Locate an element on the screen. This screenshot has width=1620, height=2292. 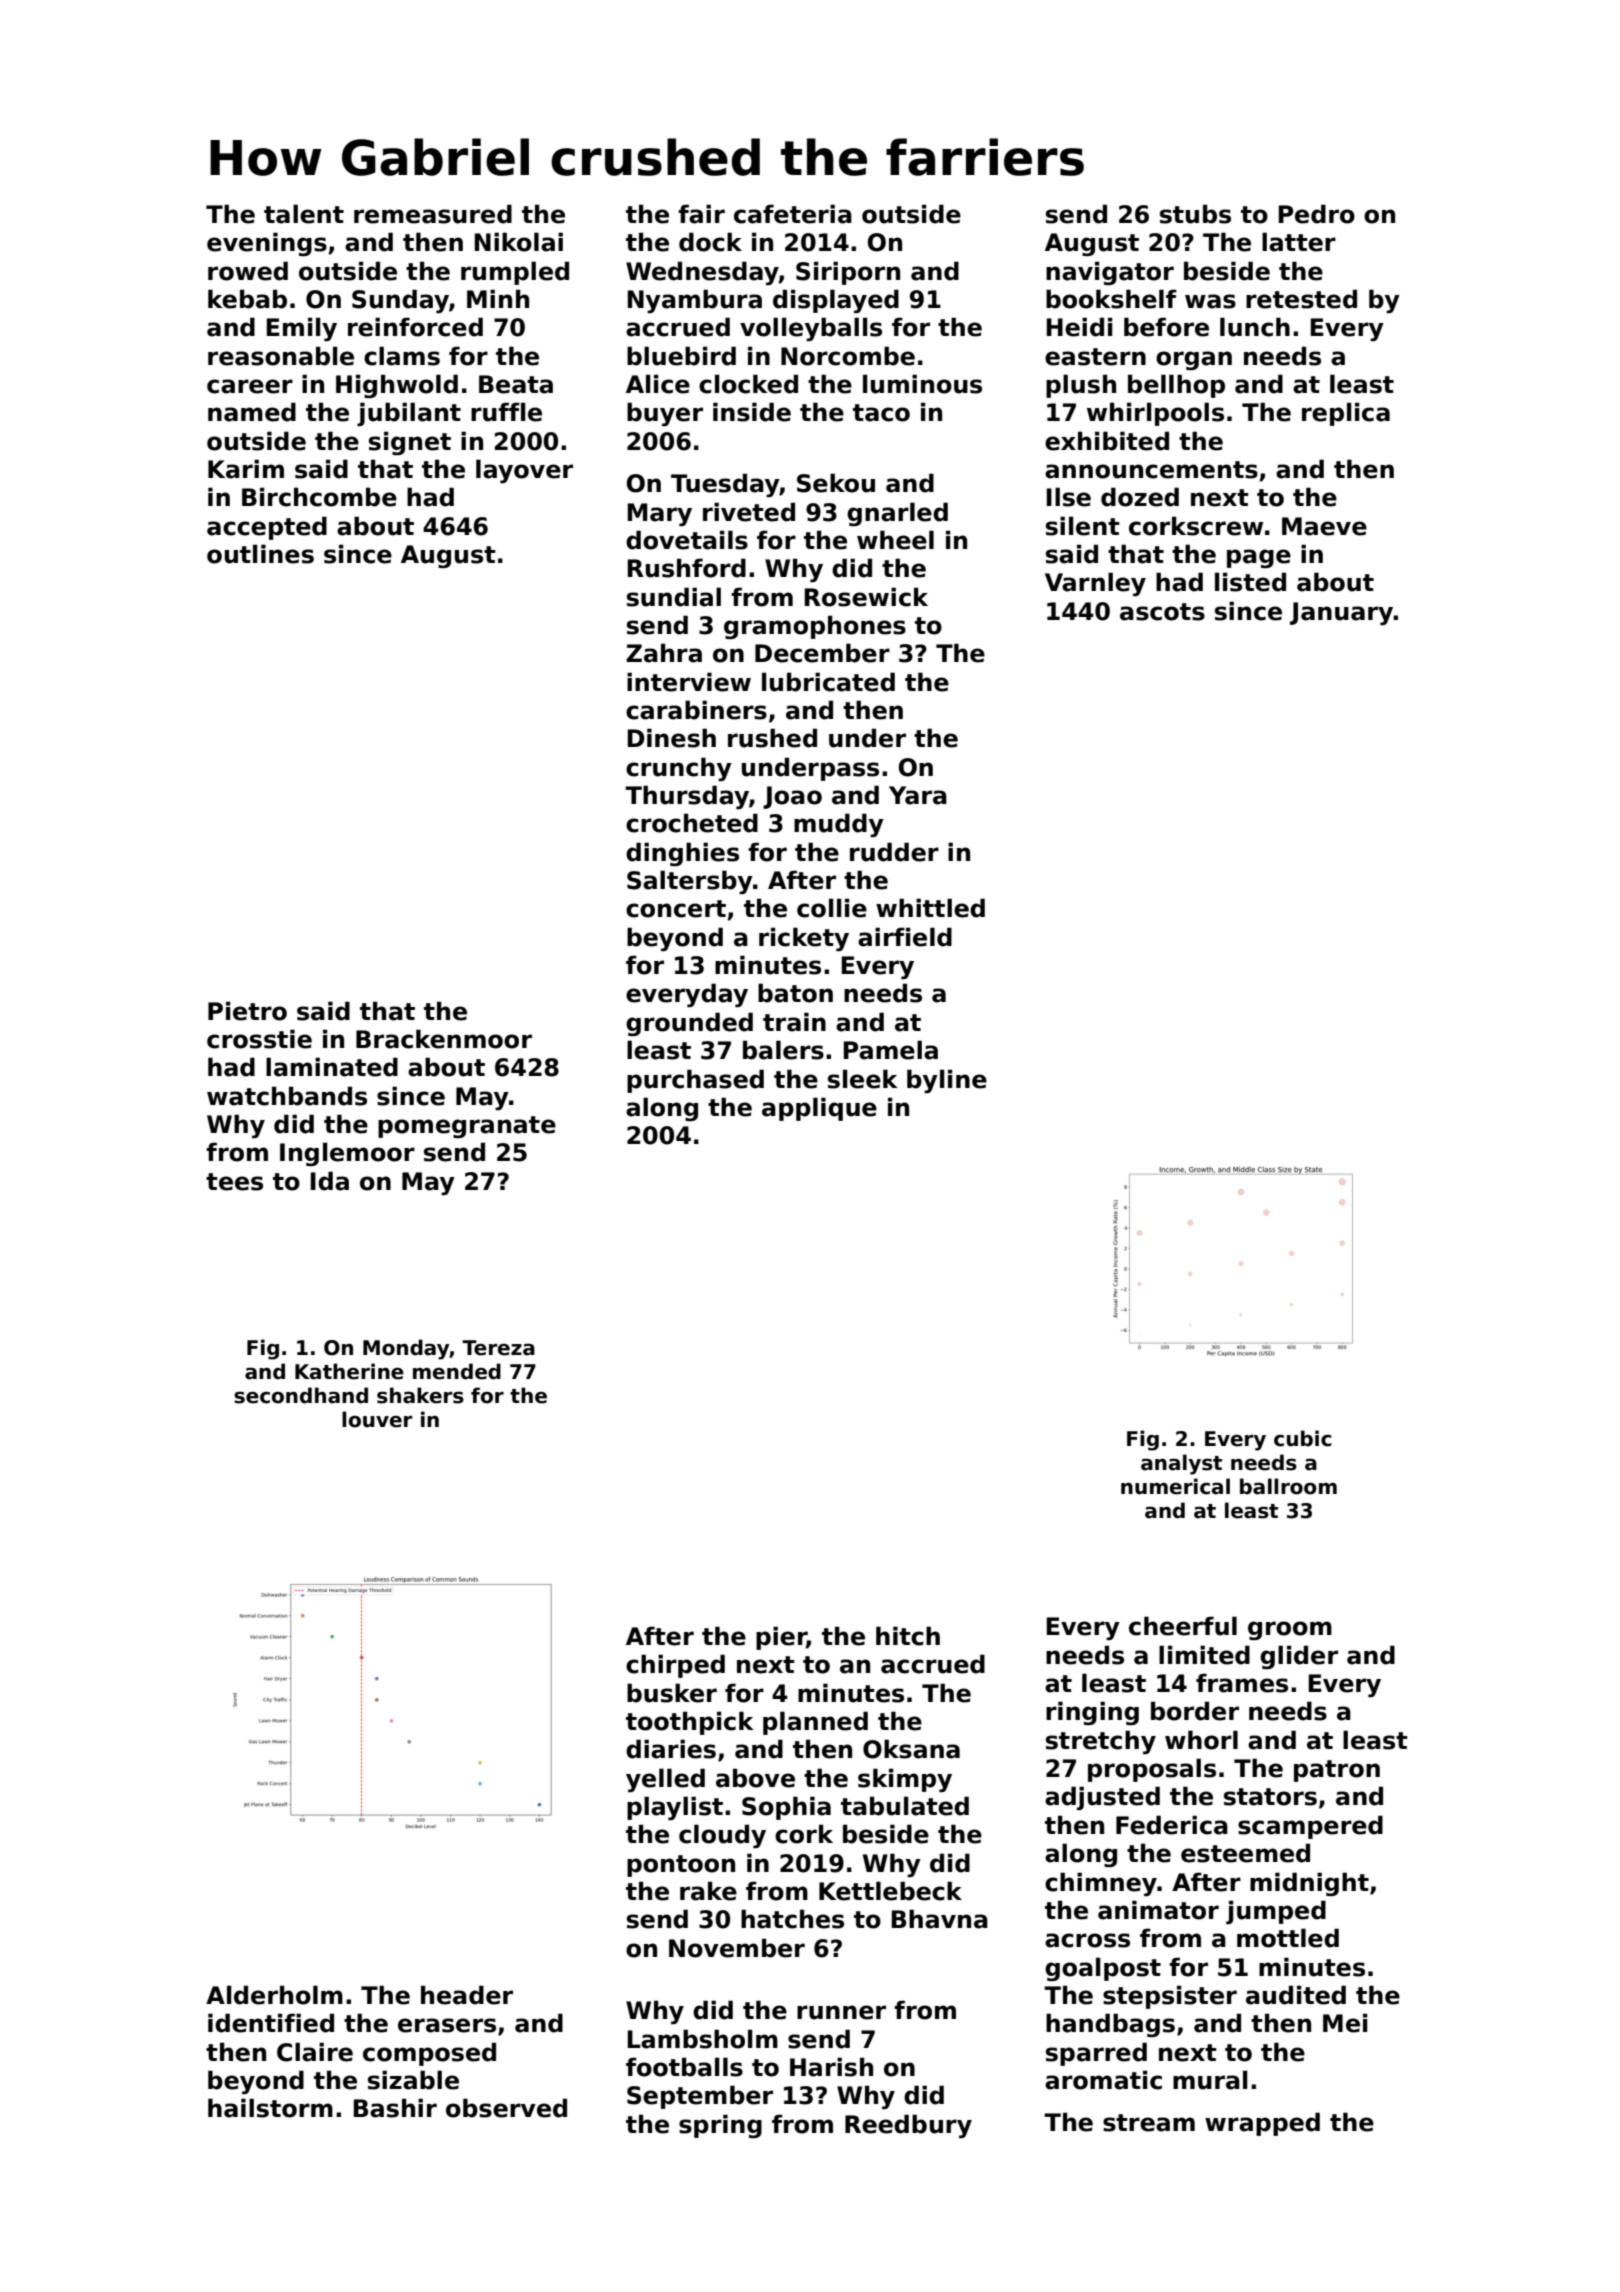
laminated is located at coordinates (332, 1067).
